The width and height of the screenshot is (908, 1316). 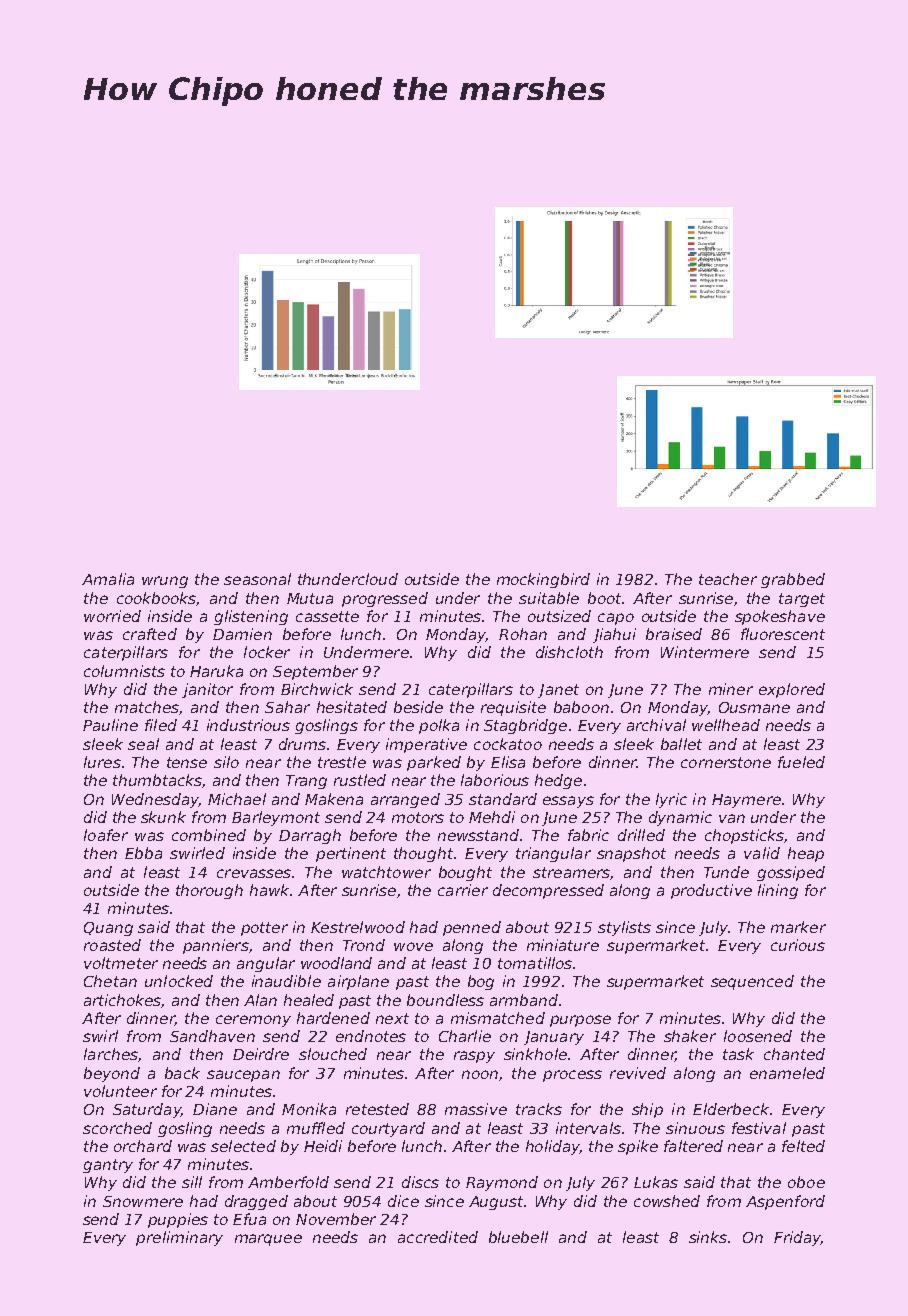 What do you see at coordinates (746, 801) in the screenshot?
I see `Haymere` at bounding box center [746, 801].
